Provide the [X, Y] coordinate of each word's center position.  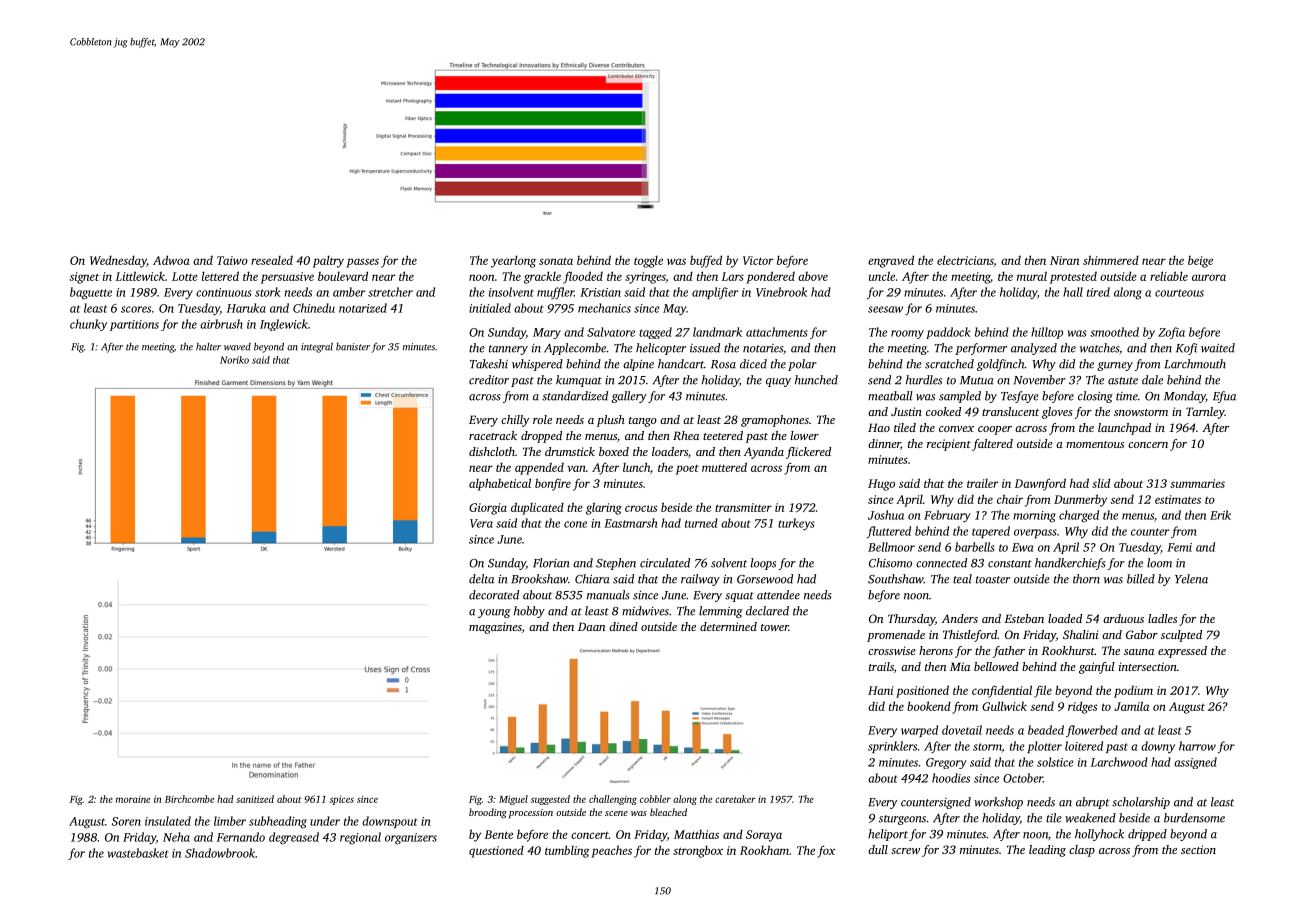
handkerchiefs [1070, 564]
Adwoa [171, 260]
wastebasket [138, 853]
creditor [489, 380]
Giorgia [488, 509]
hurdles [924, 380]
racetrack [493, 435]
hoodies [951, 778]
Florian [551, 563]
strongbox [698, 852]
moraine [133, 799]
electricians [965, 261]
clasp [1082, 851]
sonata [556, 261]
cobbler [655, 799]
